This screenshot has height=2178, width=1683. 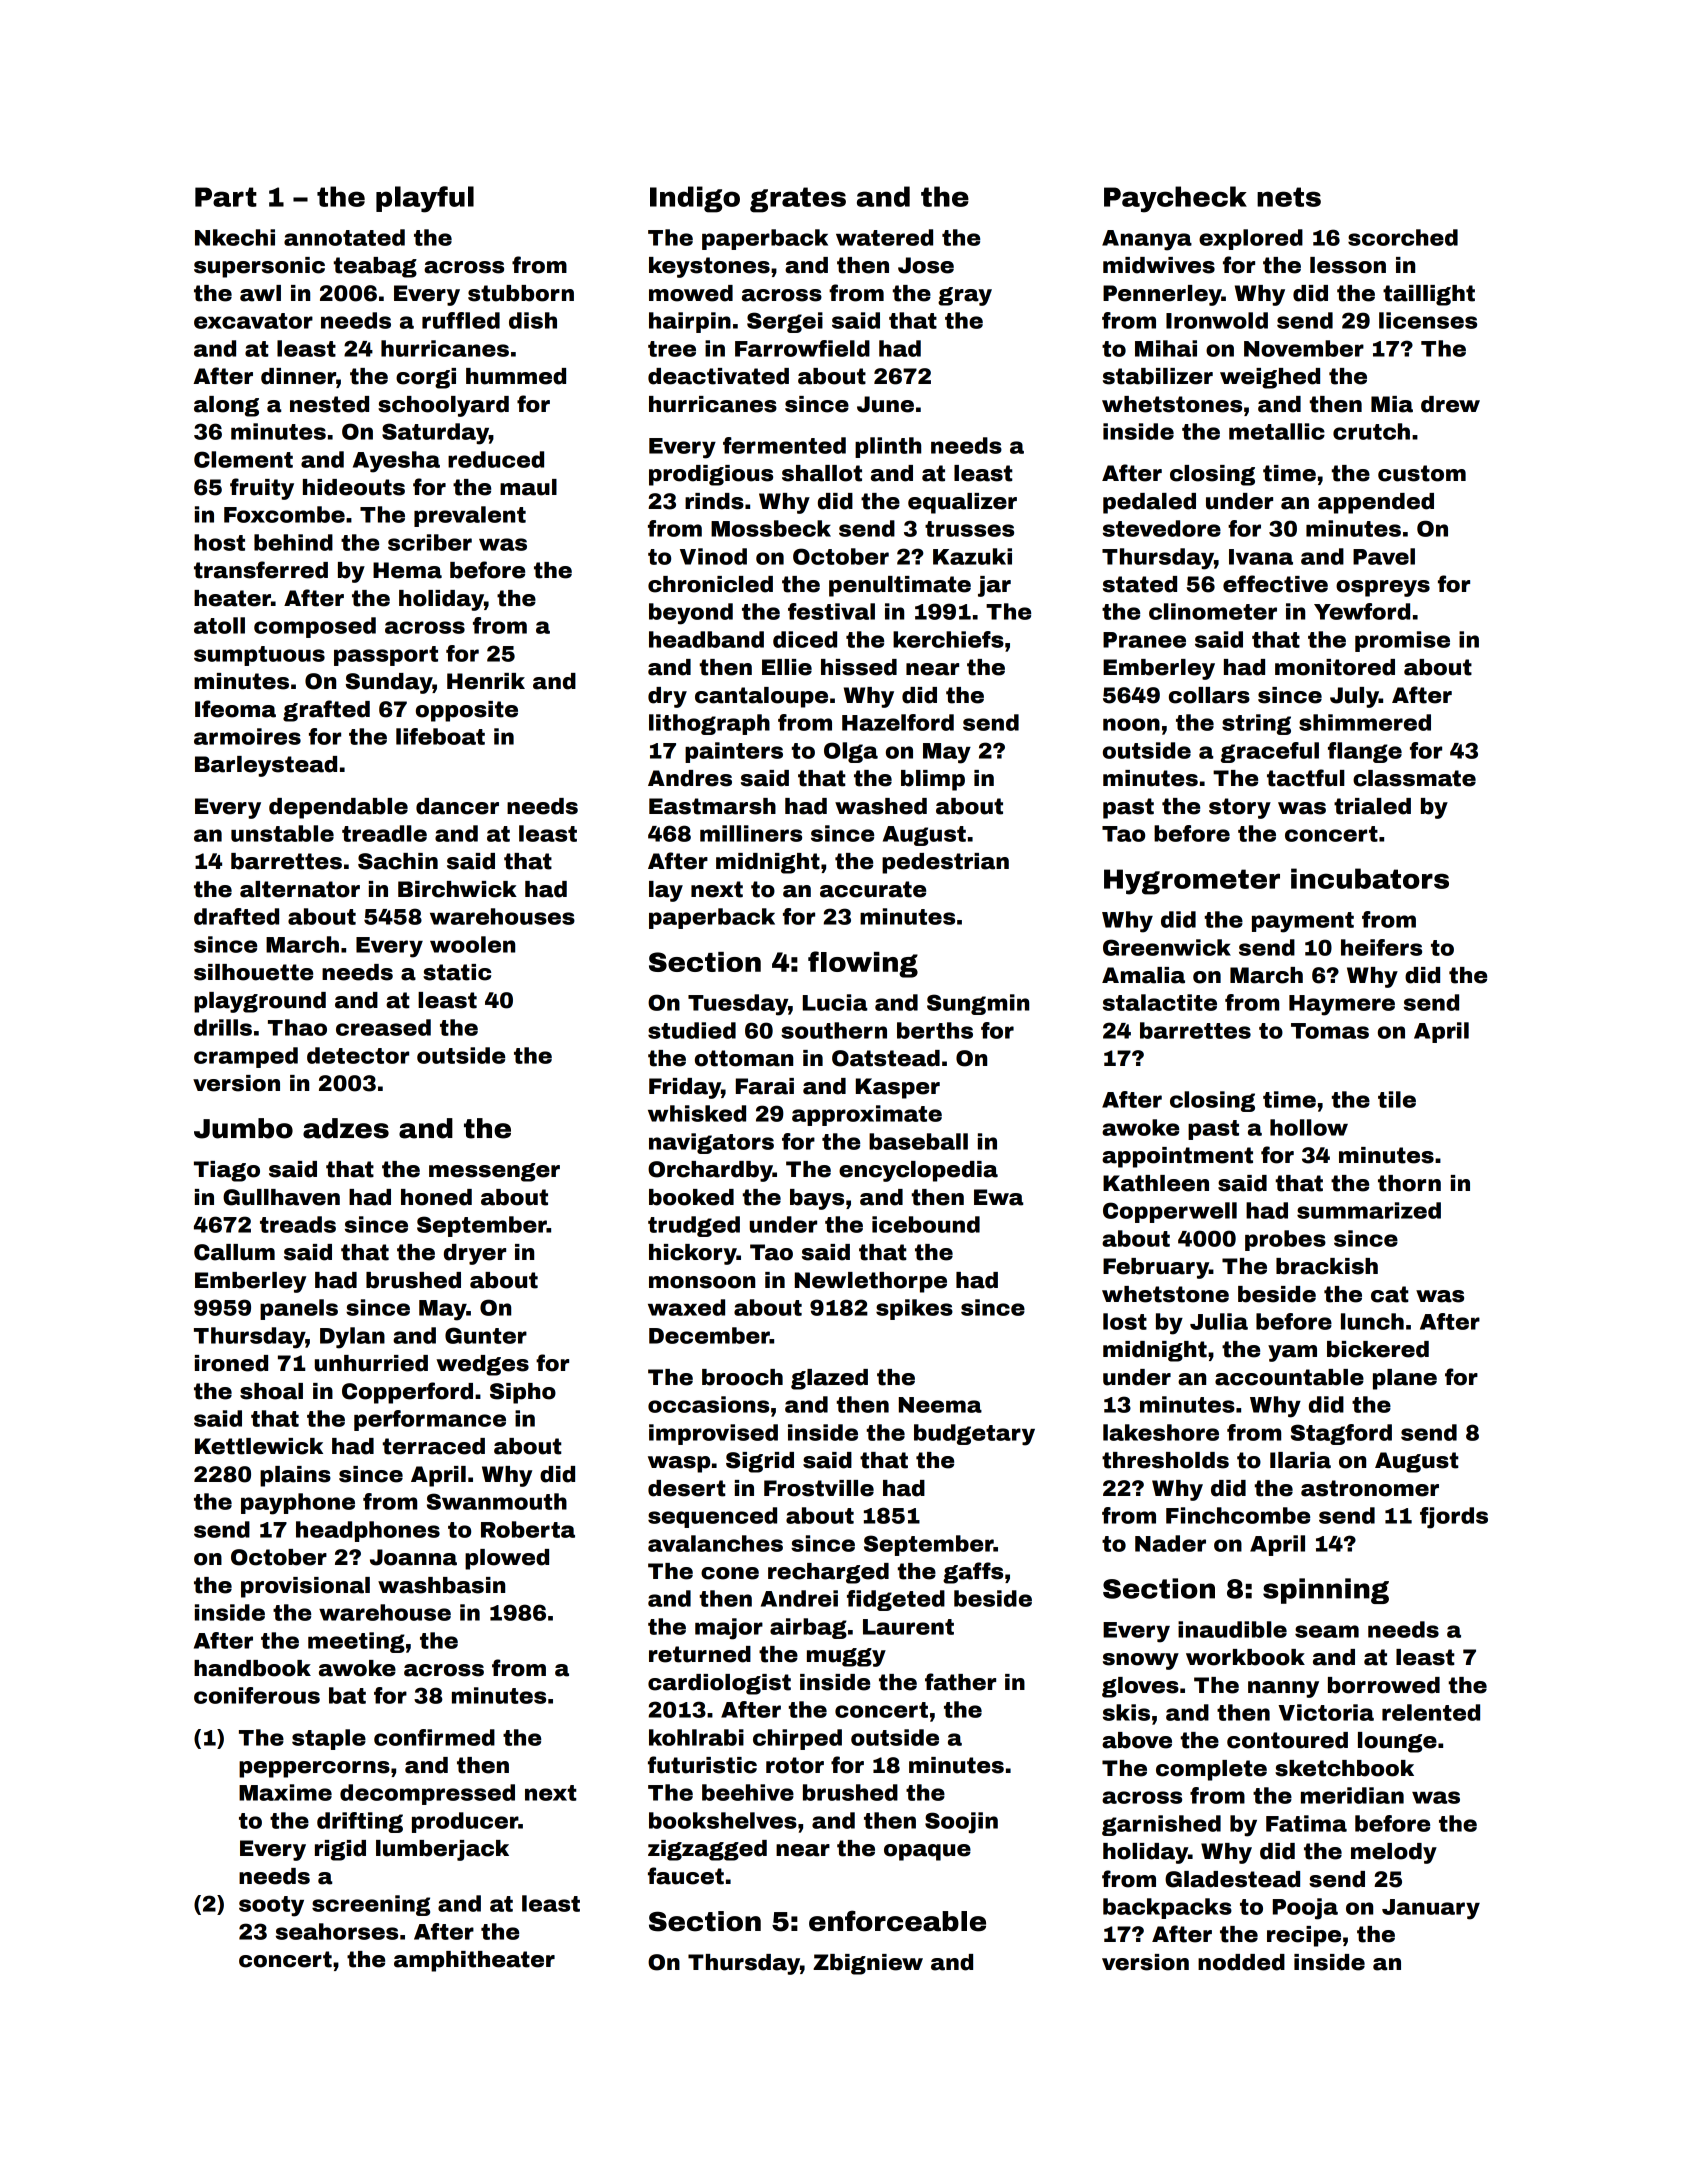 I want to click on grates, so click(x=798, y=200).
